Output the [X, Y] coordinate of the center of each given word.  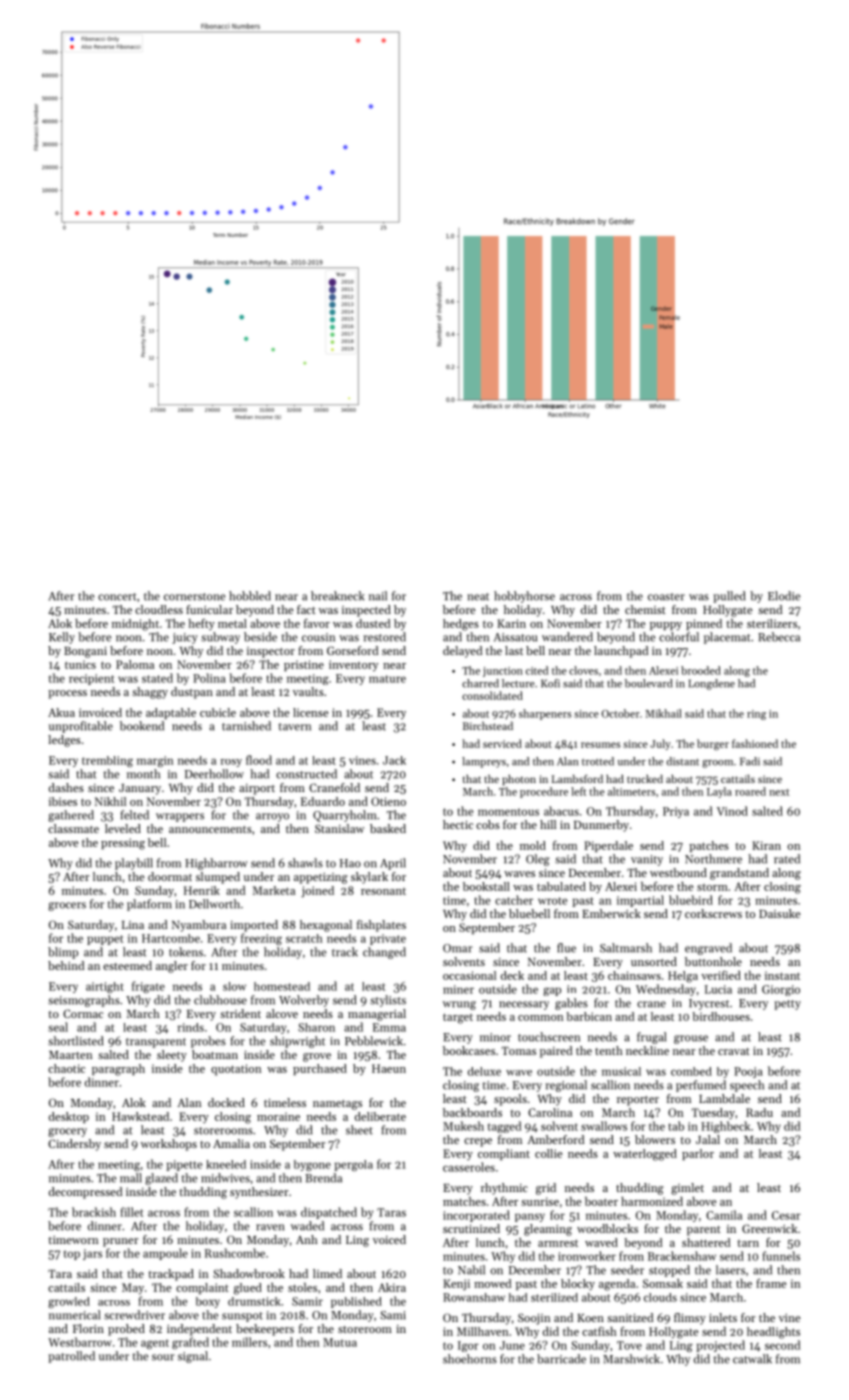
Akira [392, 1287]
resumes [600, 745]
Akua [61, 712]
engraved [708, 949]
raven [270, 1227]
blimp [63, 953]
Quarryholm [344, 816]
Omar [458, 948]
